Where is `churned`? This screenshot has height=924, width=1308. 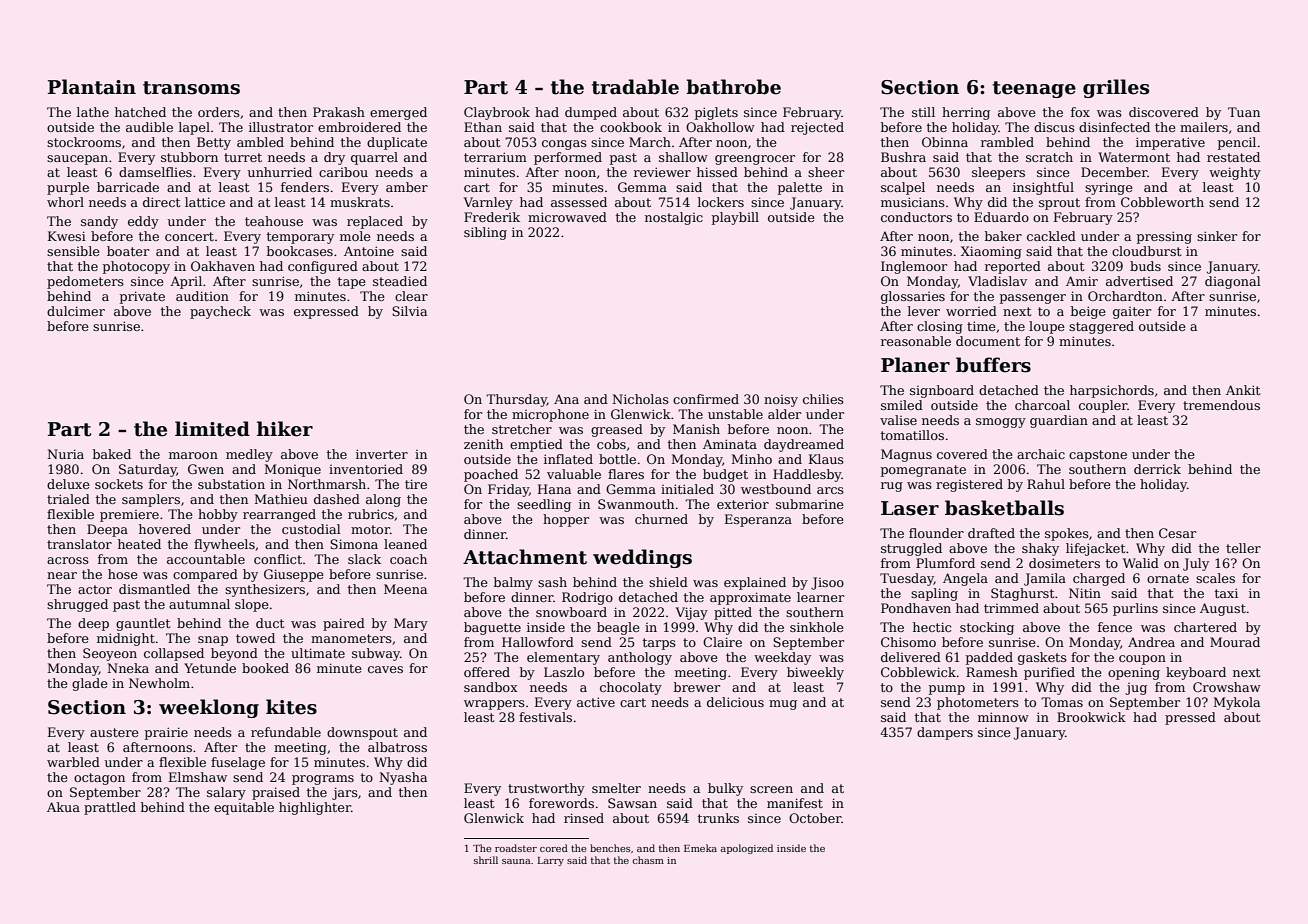 churned is located at coordinates (661, 519).
